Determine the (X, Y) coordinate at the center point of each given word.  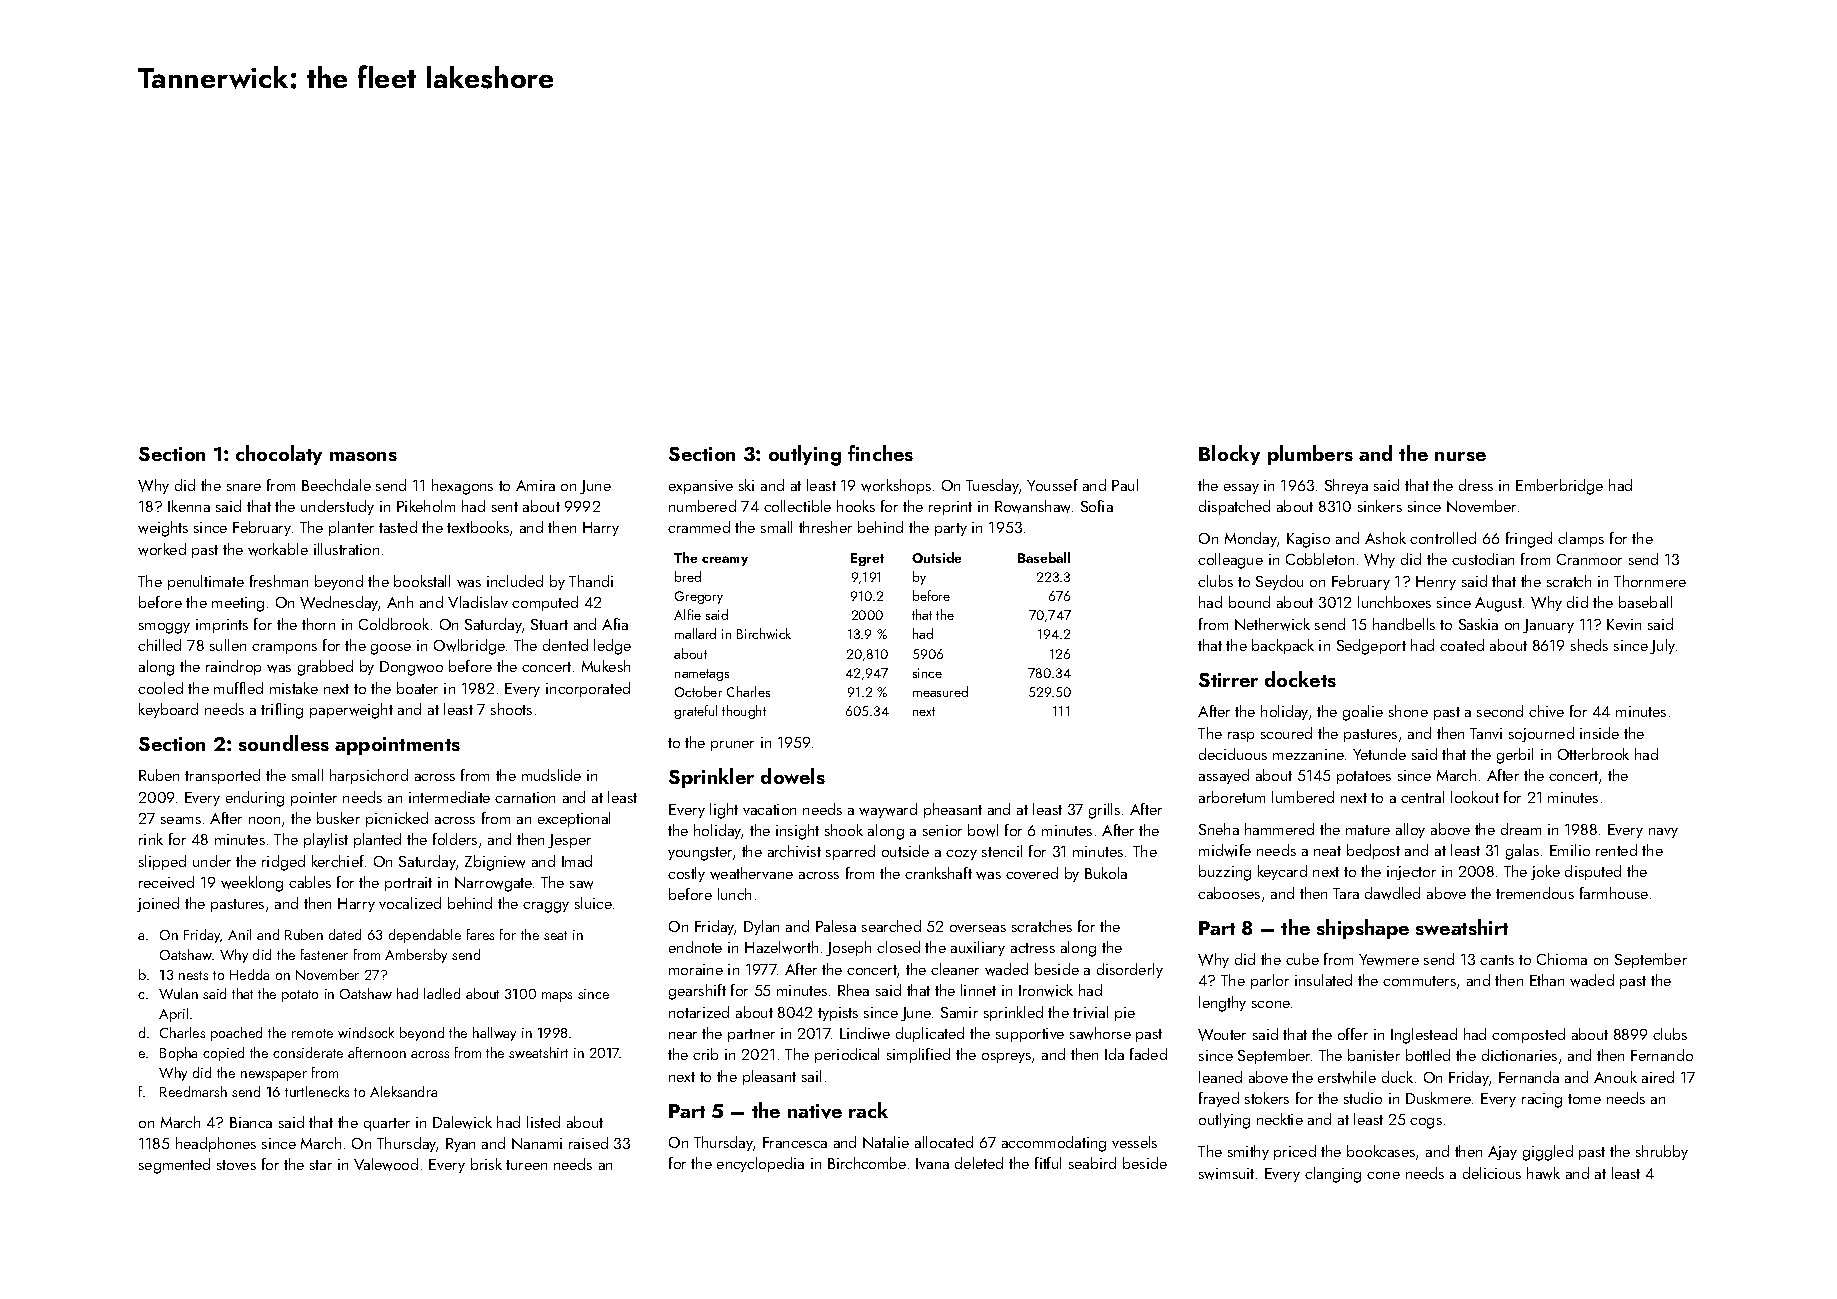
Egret (867, 559)
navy (1663, 833)
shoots (511, 709)
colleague (1230, 561)
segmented (174, 1166)
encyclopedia (760, 1164)
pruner (732, 746)
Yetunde (1379, 754)
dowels (793, 776)
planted (377, 840)
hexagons (462, 487)
